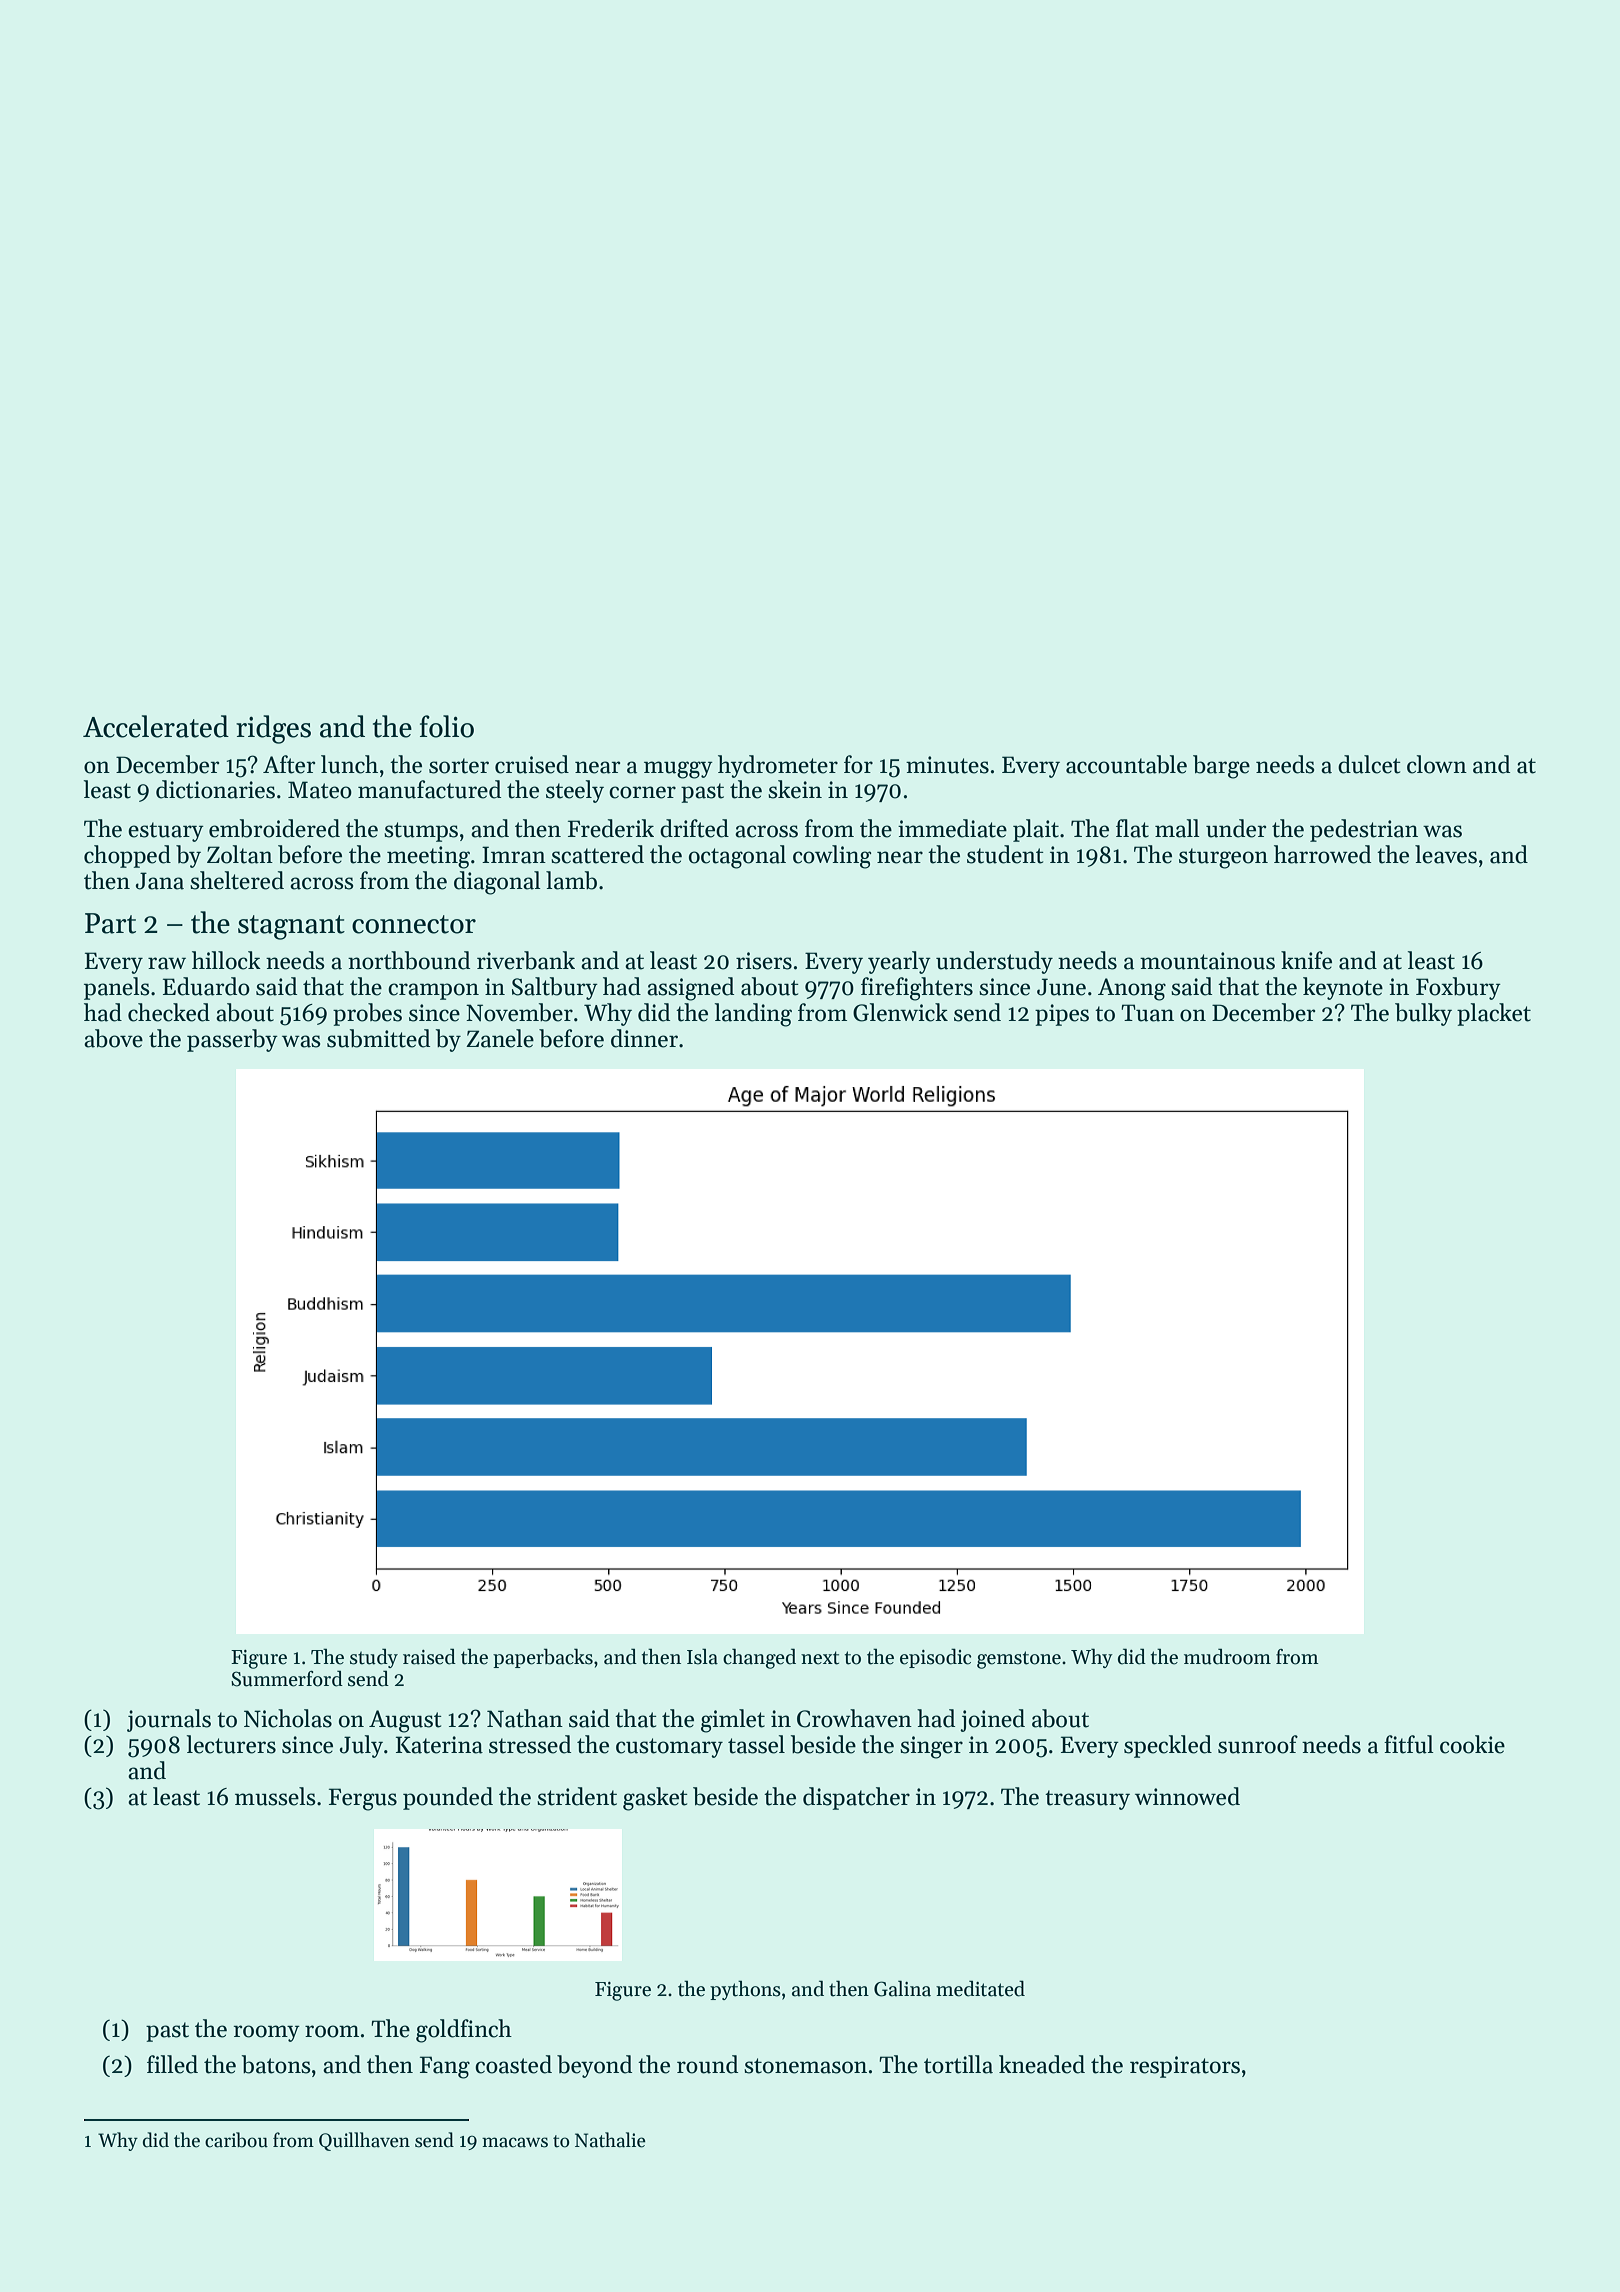 Image resolution: width=1620 pixels, height=2292 pixels. Describe the element at coordinates (113, 1038) in the screenshot. I see `above` at that location.
